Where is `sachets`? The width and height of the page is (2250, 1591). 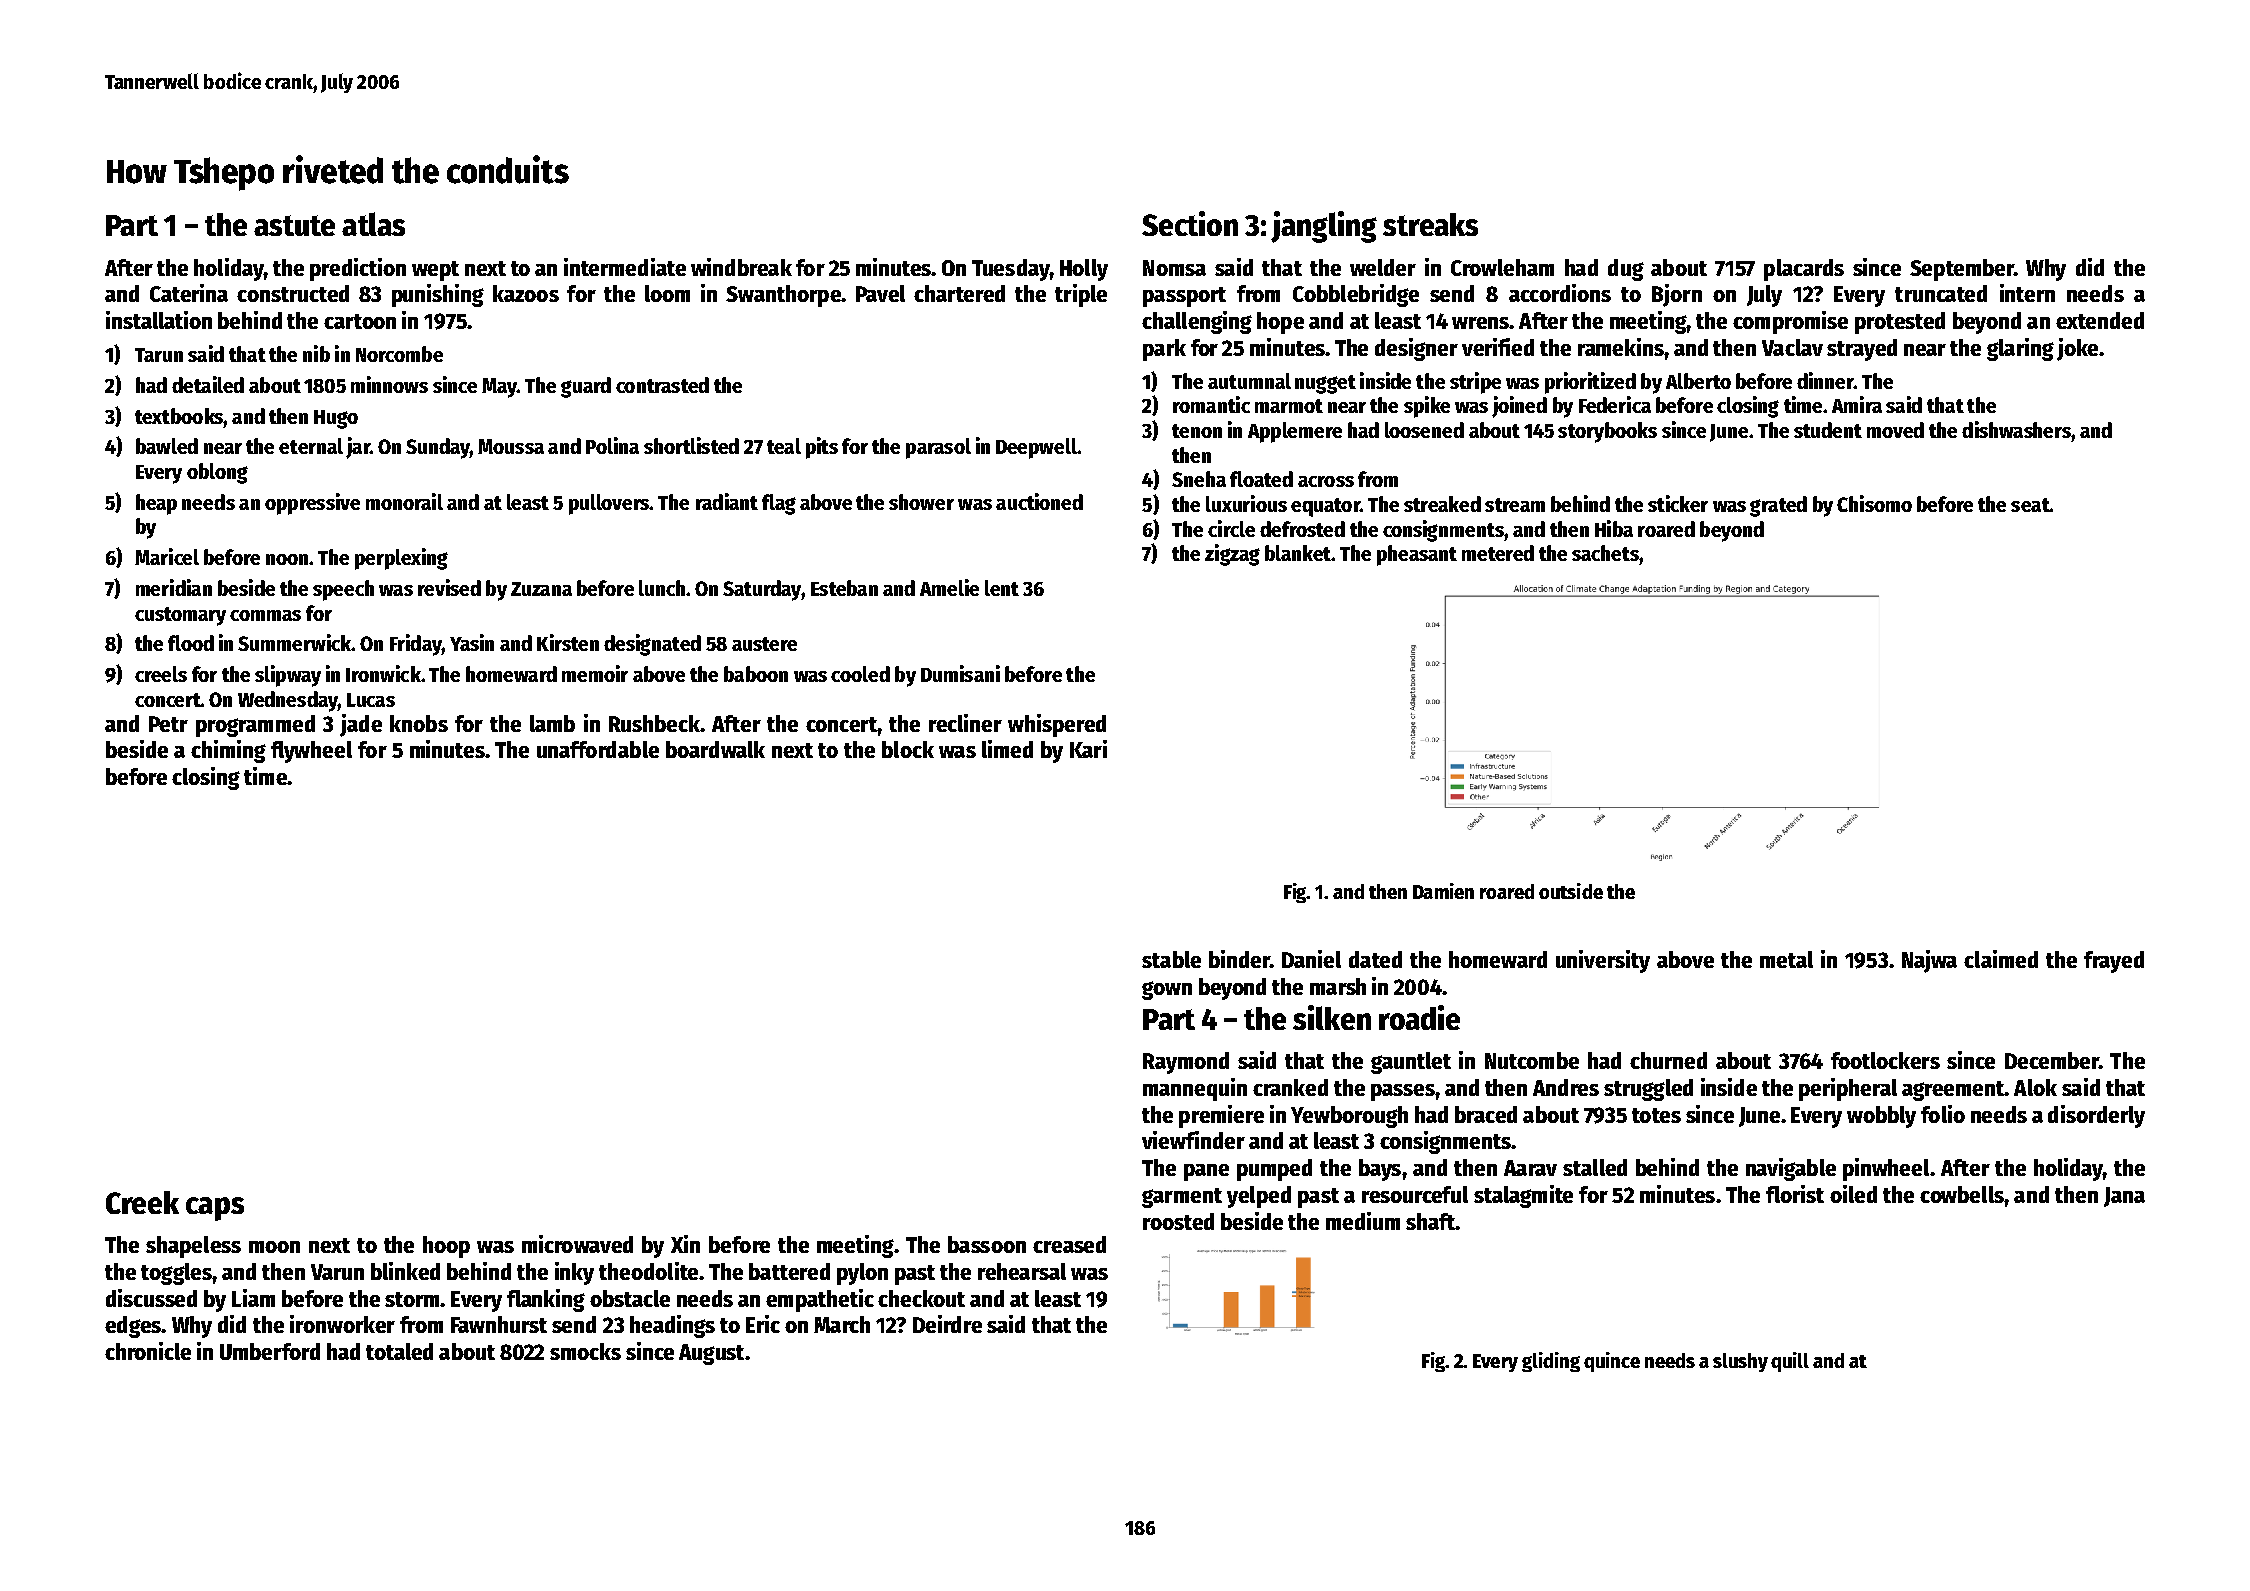
sachets is located at coordinates (1605, 553).
